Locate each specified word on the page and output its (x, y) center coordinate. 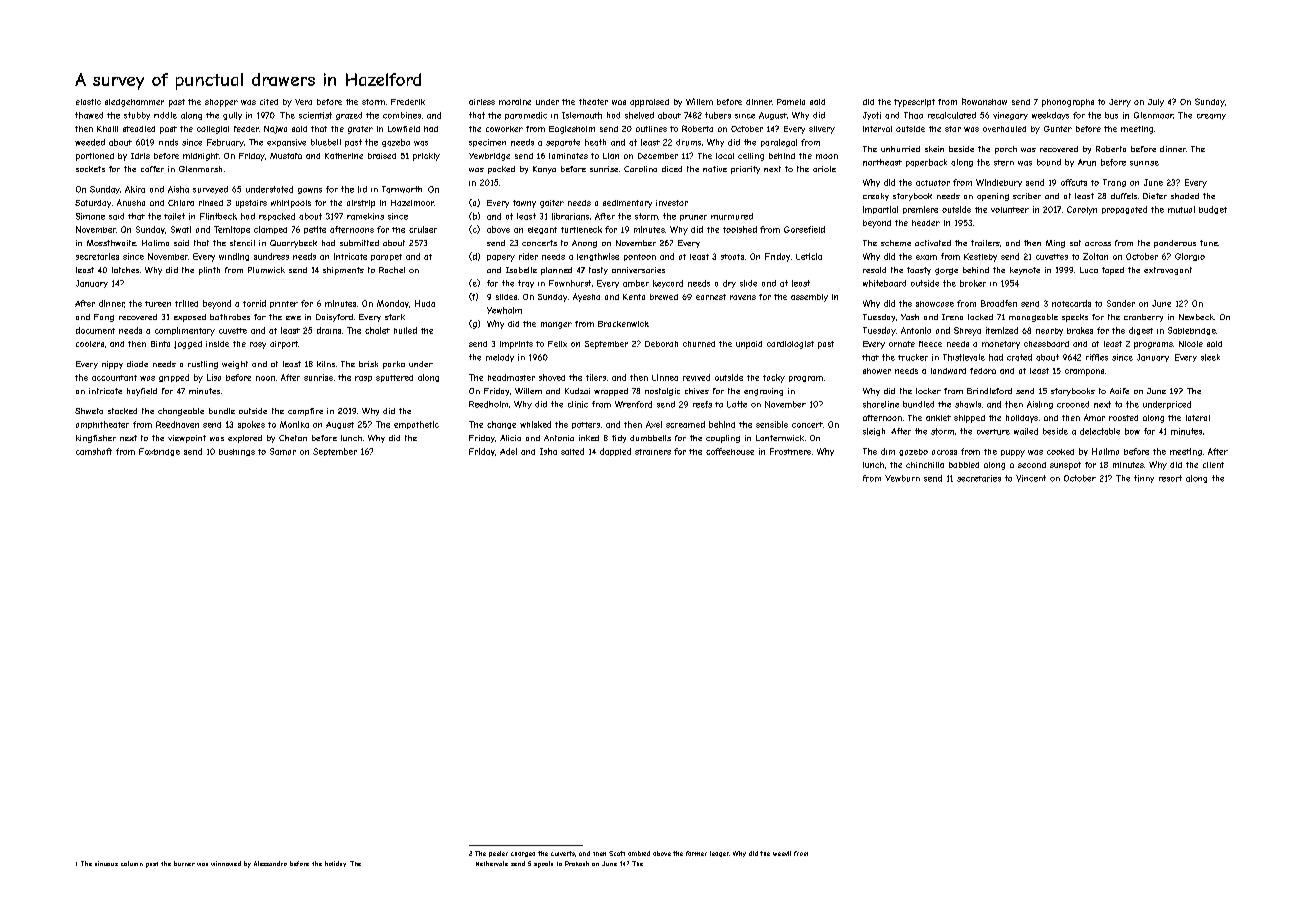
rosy (258, 345)
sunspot (1065, 466)
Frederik (408, 102)
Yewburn (902, 478)
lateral (1198, 418)
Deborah (661, 344)
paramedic (526, 116)
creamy (1211, 117)
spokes (251, 425)
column (132, 863)
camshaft (94, 451)
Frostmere (790, 451)
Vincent (1031, 478)
